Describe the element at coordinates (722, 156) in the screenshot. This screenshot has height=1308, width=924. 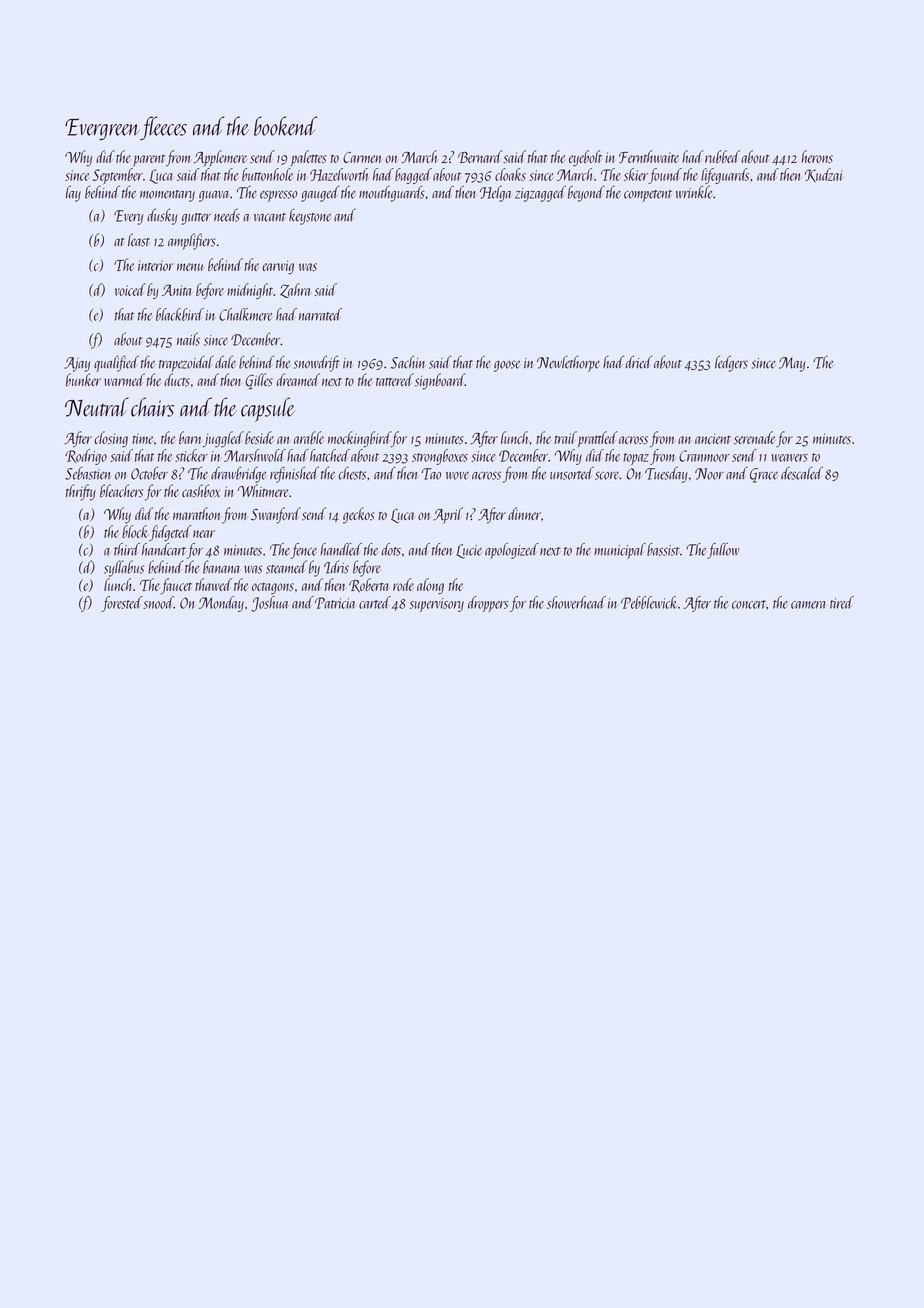
I see `rubbed` at that location.
